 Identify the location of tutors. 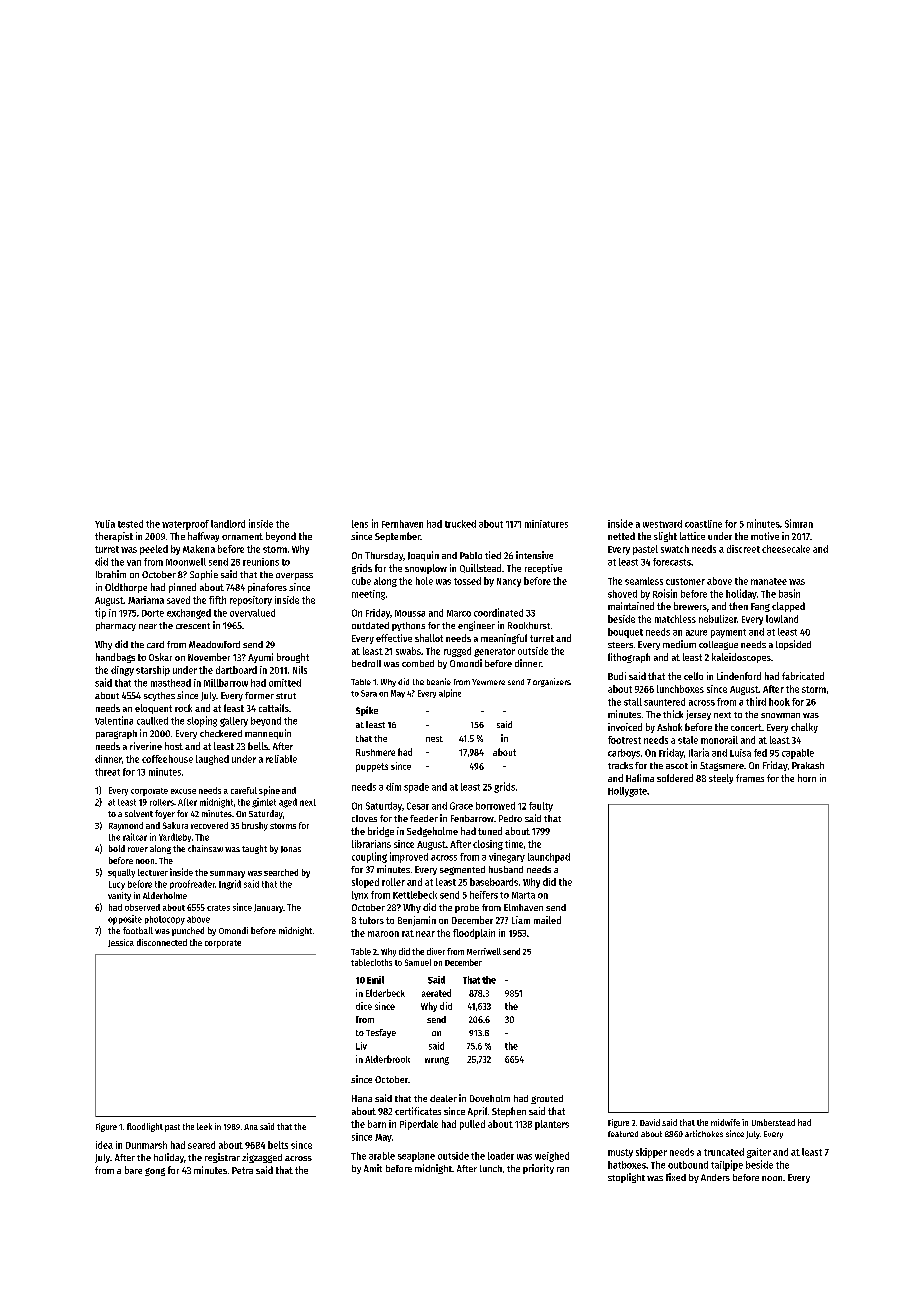
(371, 920).
